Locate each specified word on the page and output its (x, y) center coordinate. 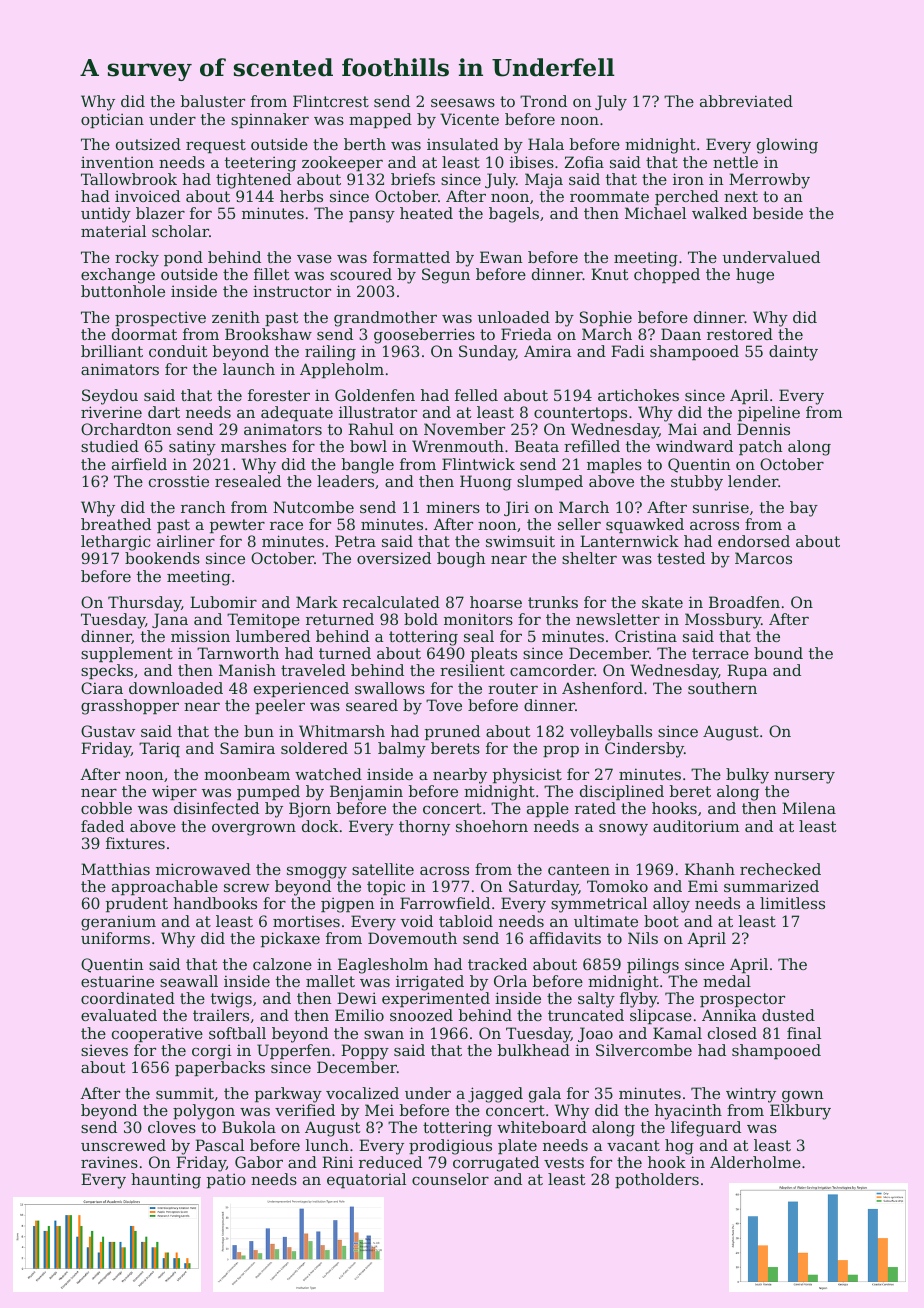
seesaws (463, 102)
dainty (793, 353)
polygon (204, 1112)
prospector (742, 1000)
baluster (213, 101)
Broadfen (744, 602)
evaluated (119, 1015)
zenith (236, 317)
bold (421, 619)
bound (778, 653)
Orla (510, 981)
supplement (127, 654)
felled (476, 395)
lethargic (115, 543)
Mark (317, 602)
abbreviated (746, 101)
